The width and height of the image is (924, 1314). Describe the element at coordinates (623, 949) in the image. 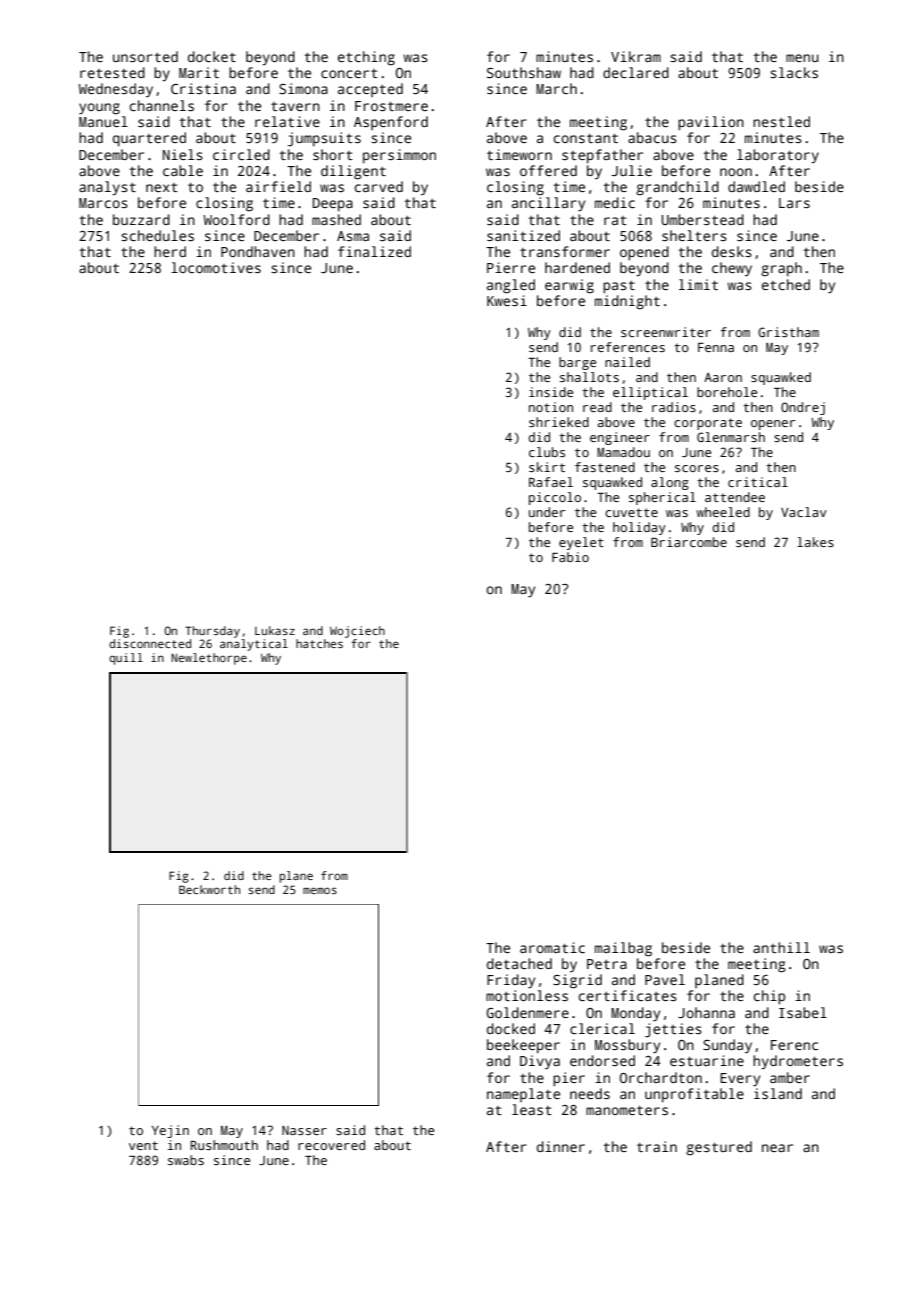

I see `mailbag` at that location.
